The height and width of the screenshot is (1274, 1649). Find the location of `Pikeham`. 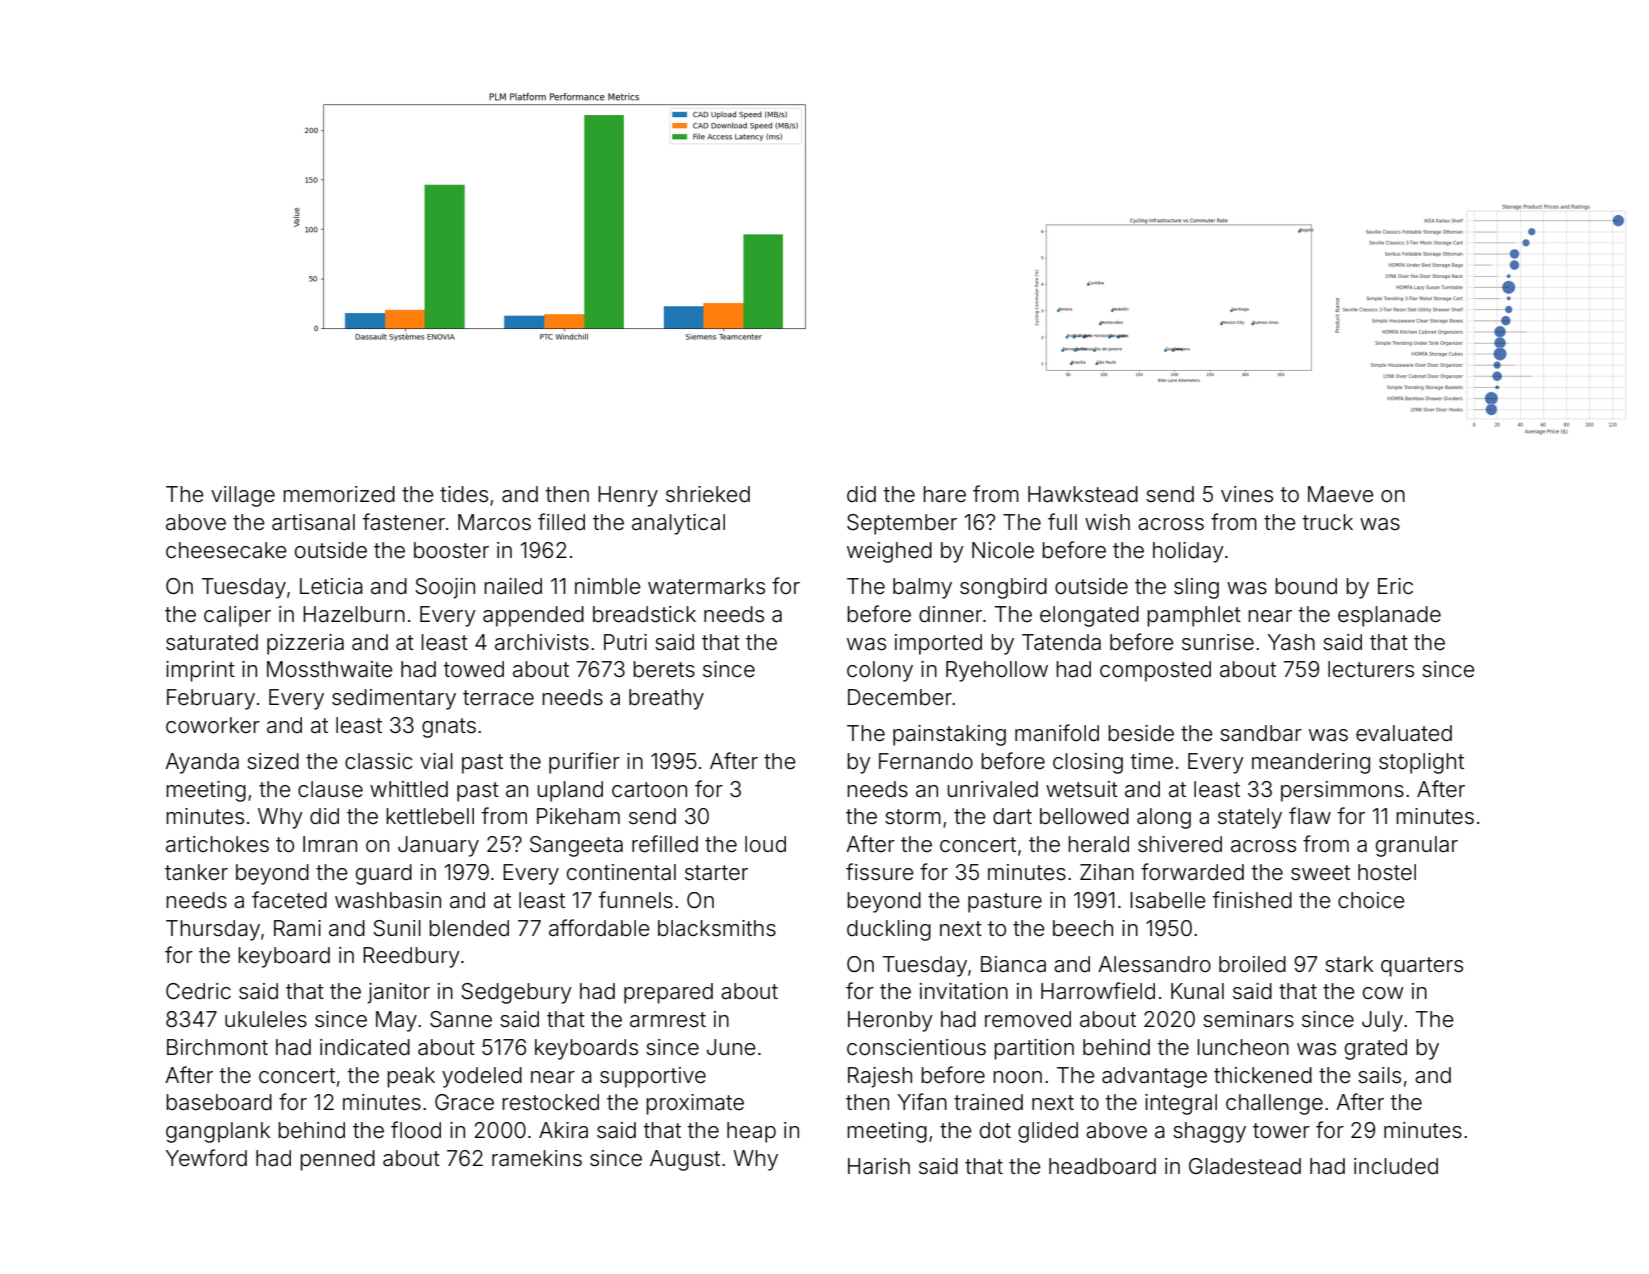

Pikeham is located at coordinates (578, 816).
